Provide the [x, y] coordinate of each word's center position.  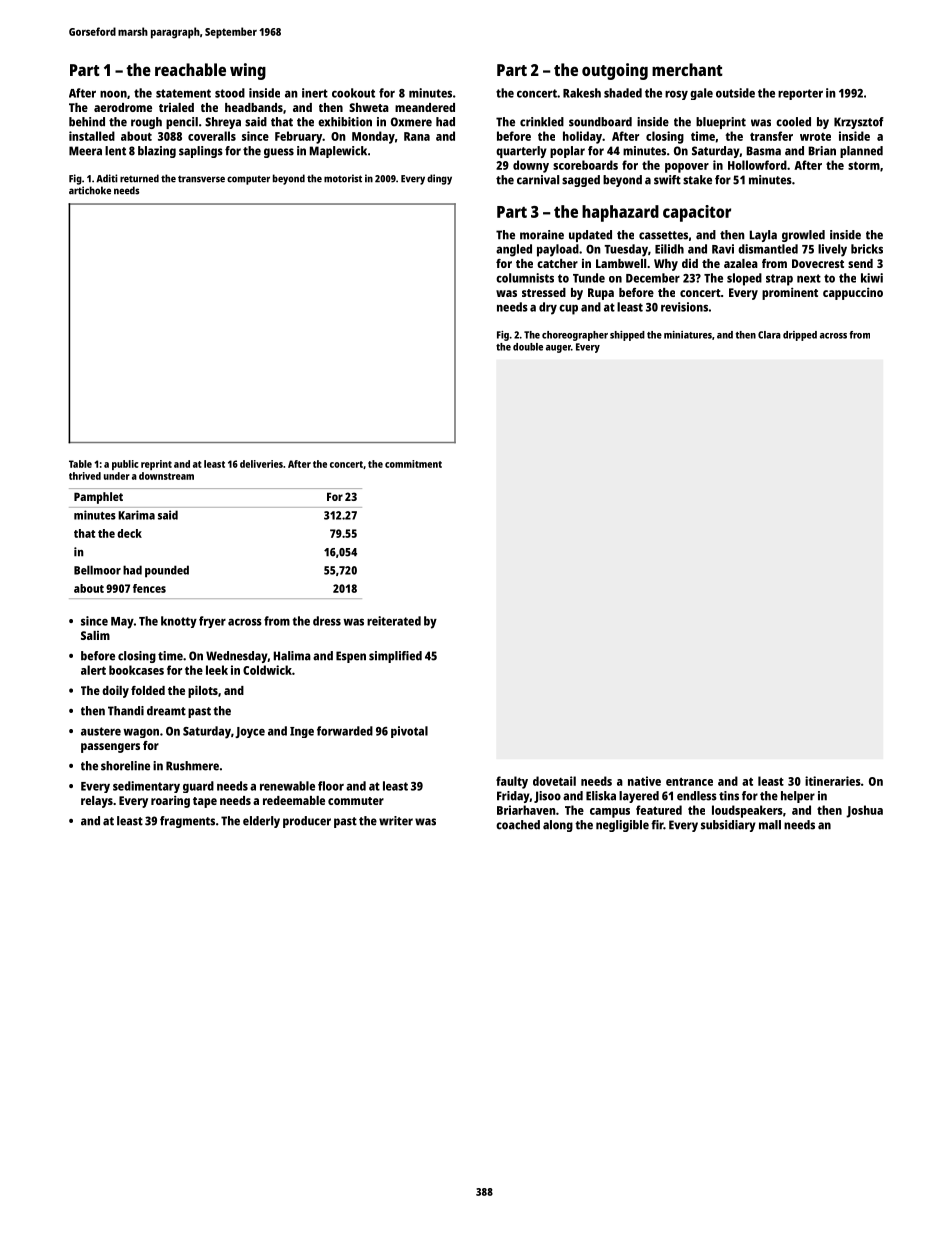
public [125, 465]
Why [666, 265]
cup [568, 309]
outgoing [615, 71]
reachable [190, 69]
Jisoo [547, 797]
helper [798, 797]
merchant [687, 69]
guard [198, 787]
